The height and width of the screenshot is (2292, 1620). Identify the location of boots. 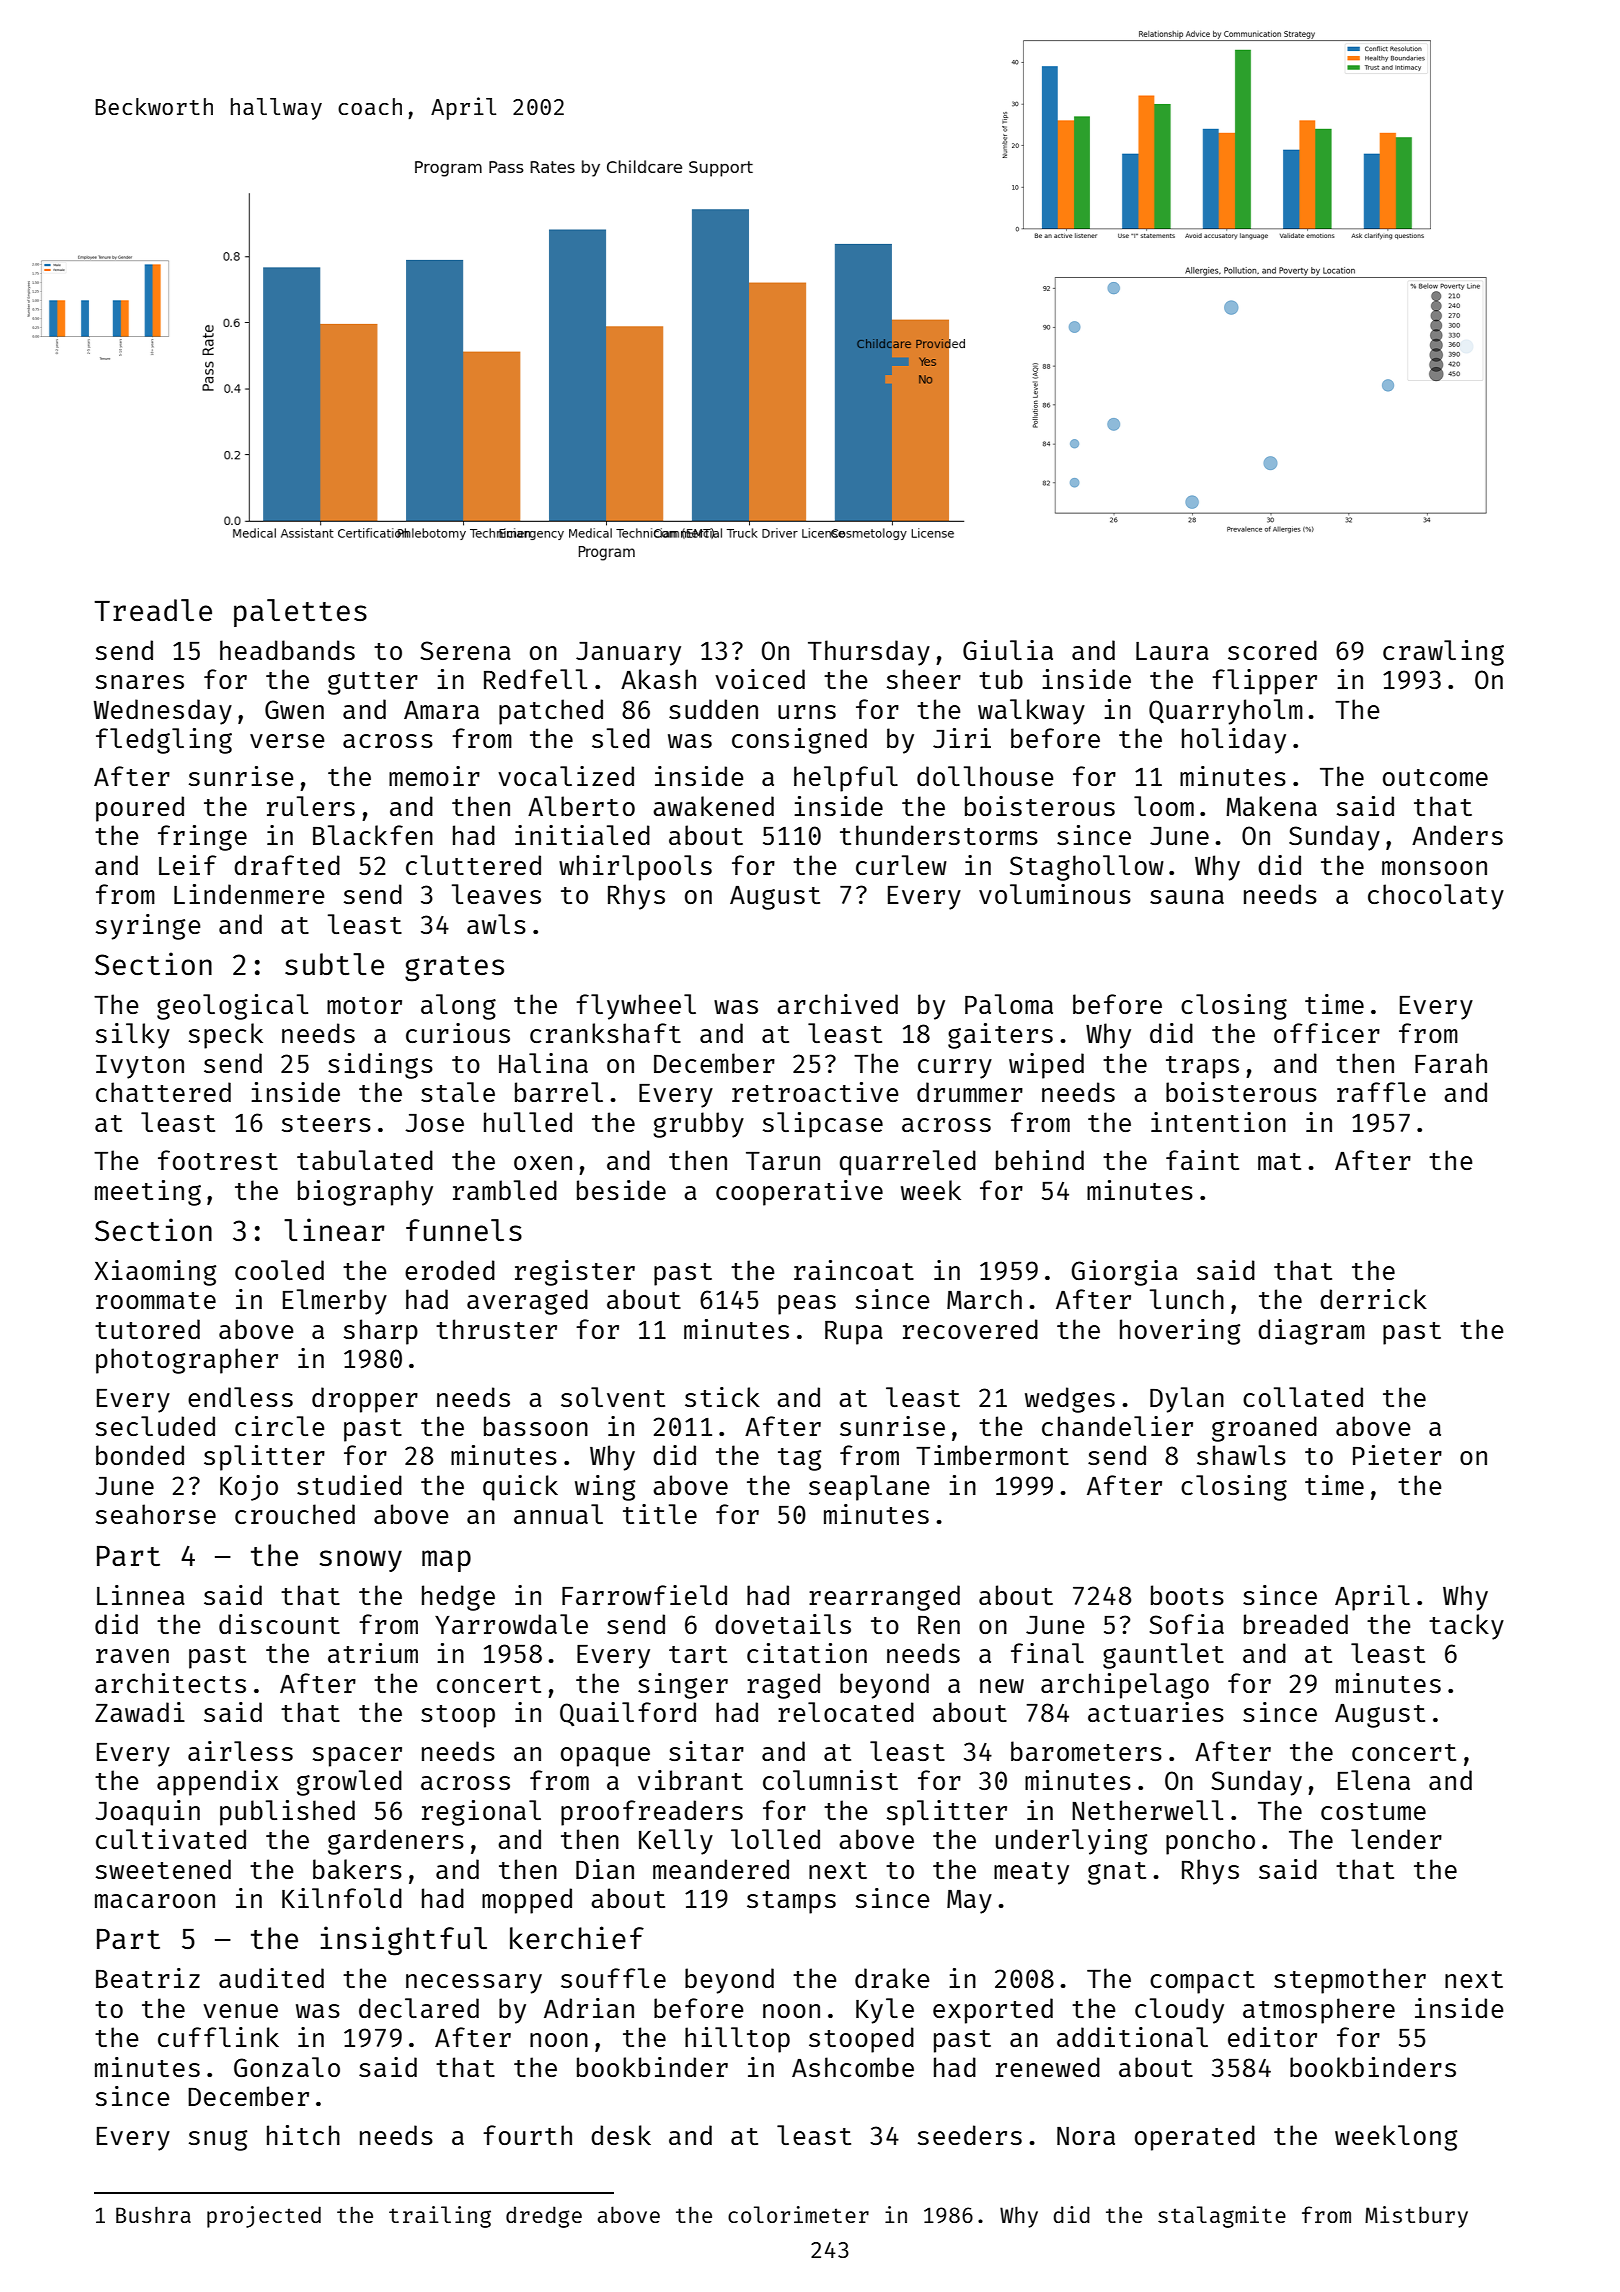
(1187, 1595).
